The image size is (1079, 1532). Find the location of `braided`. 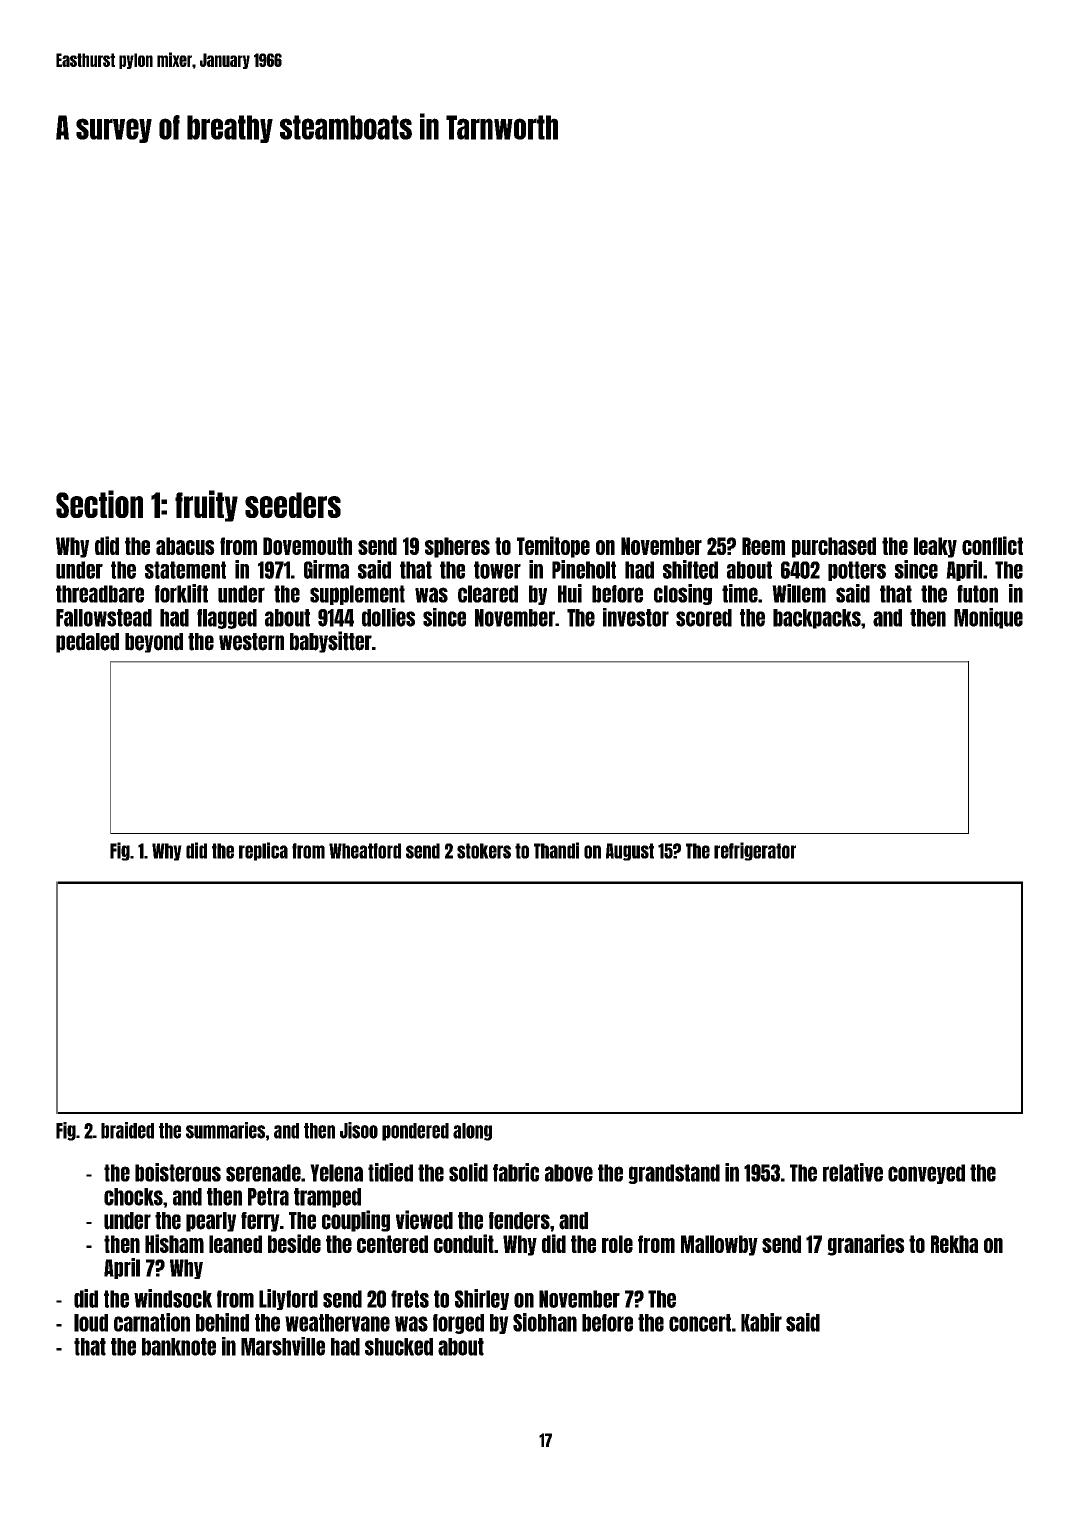

braided is located at coordinates (127, 1130).
